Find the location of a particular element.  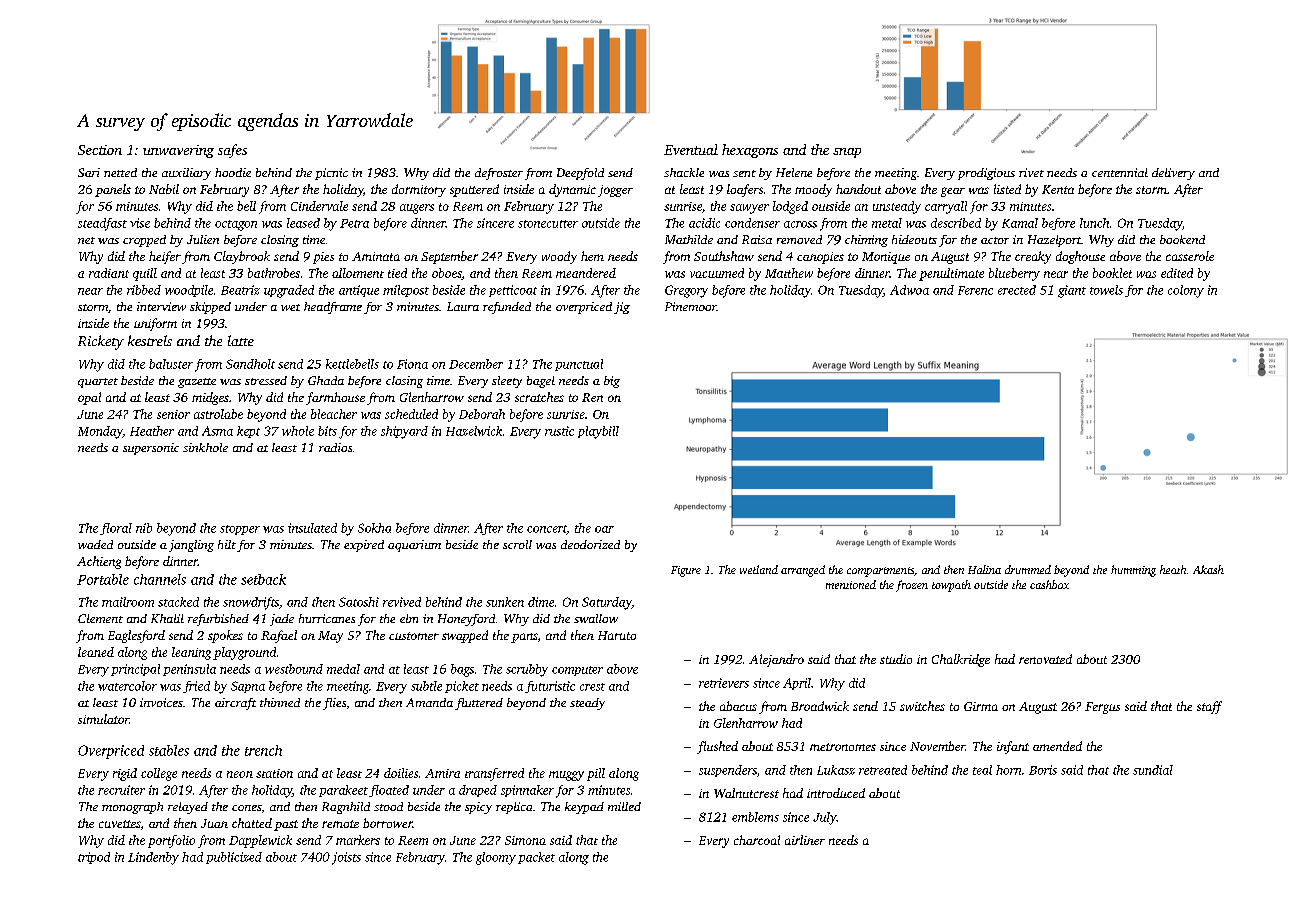

Boris is located at coordinates (1043, 770).
